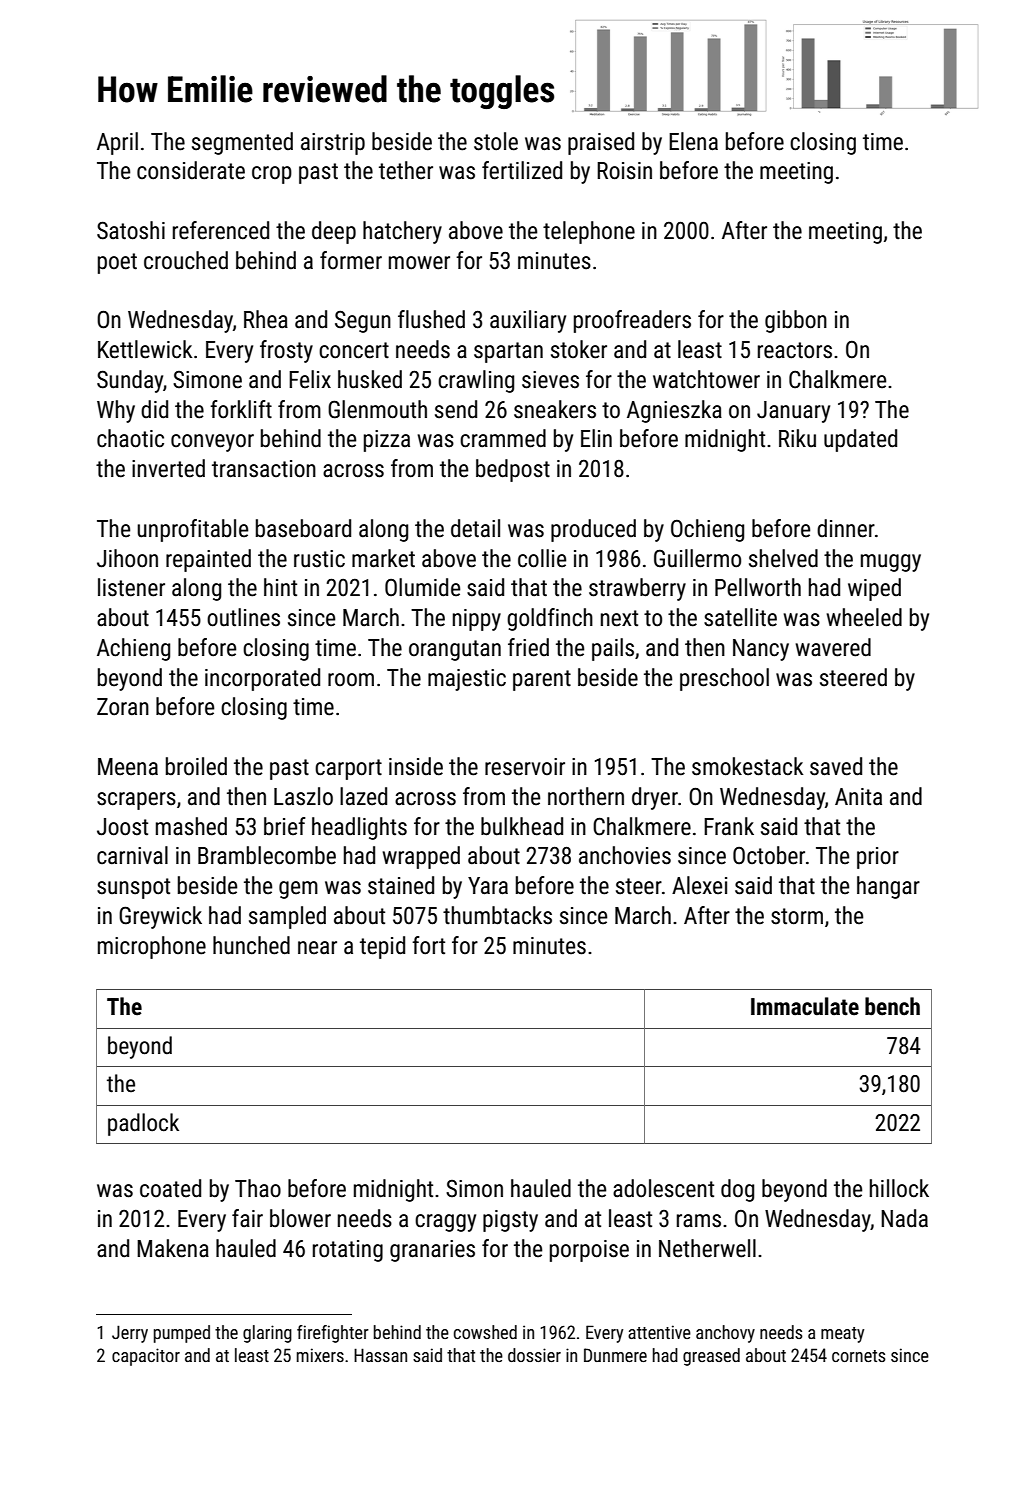 The width and height of the image is (1028, 1489). What do you see at coordinates (280, 587) in the image?
I see `hint` at bounding box center [280, 587].
